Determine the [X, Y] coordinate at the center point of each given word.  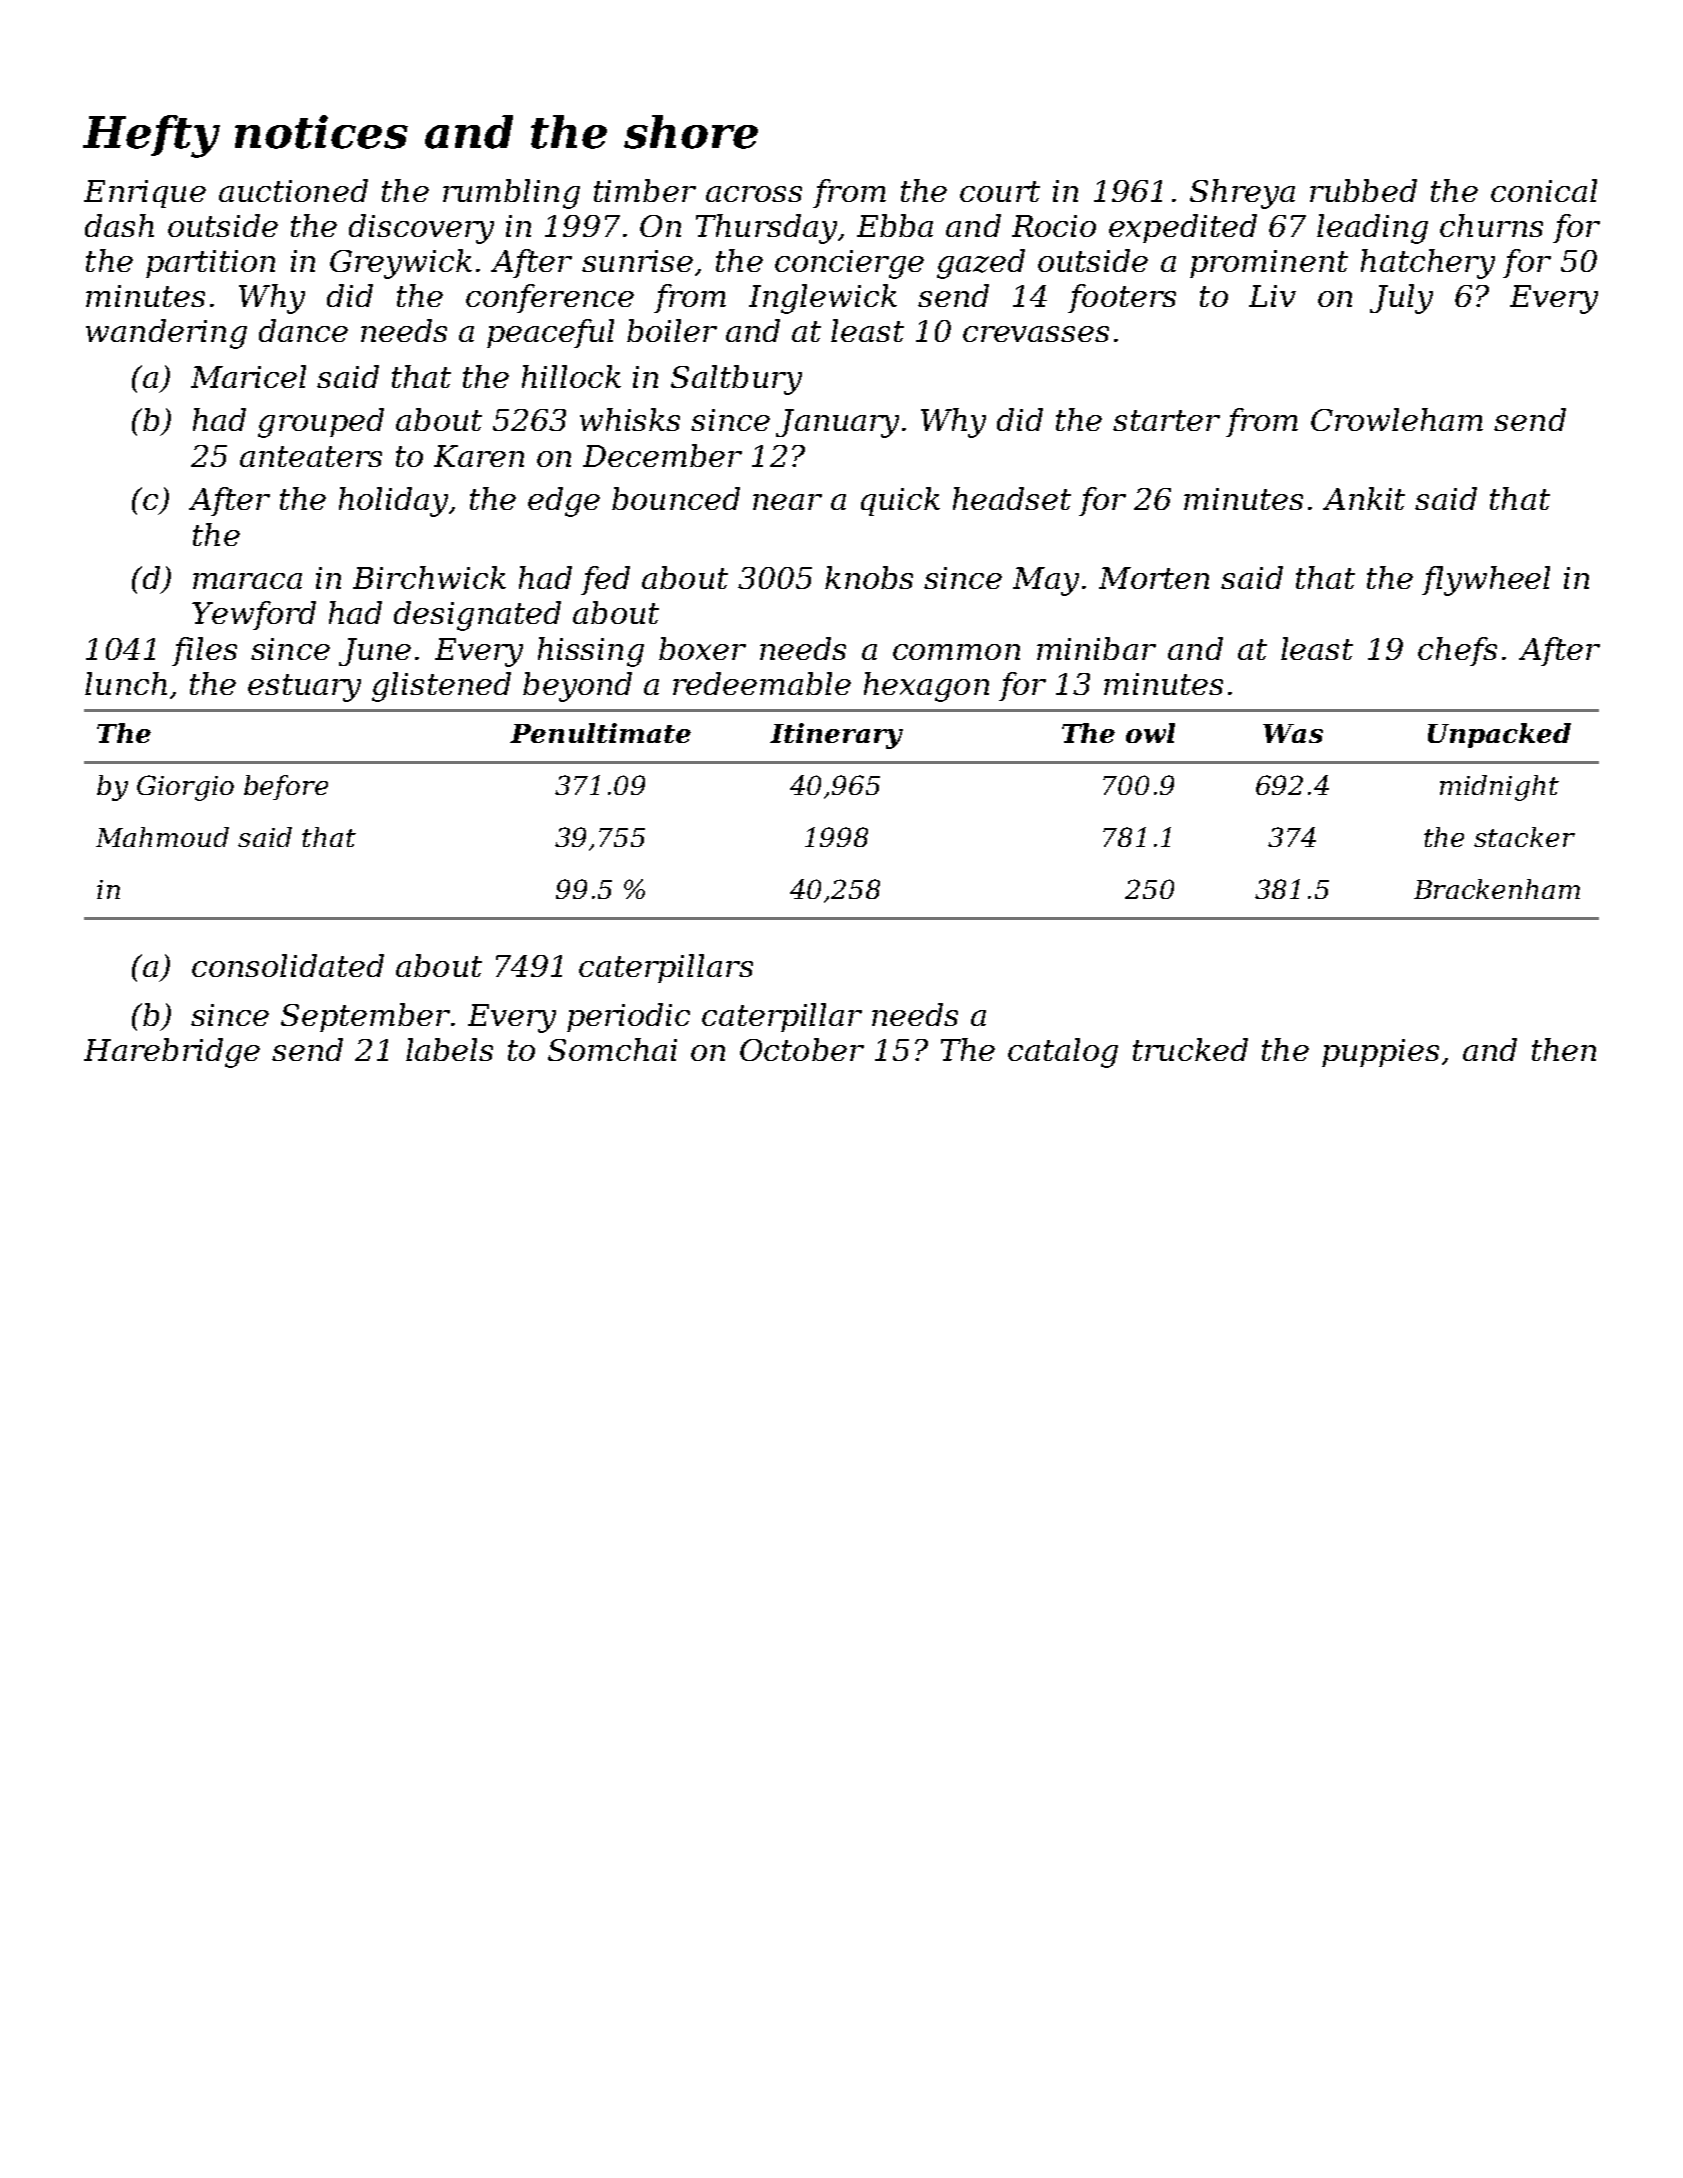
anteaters [311, 456]
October [802, 1049]
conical [1544, 190]
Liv [1272, 296]
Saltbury [736, 380]
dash [119, 225]
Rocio [1054, 226]
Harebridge [172, 1053]
